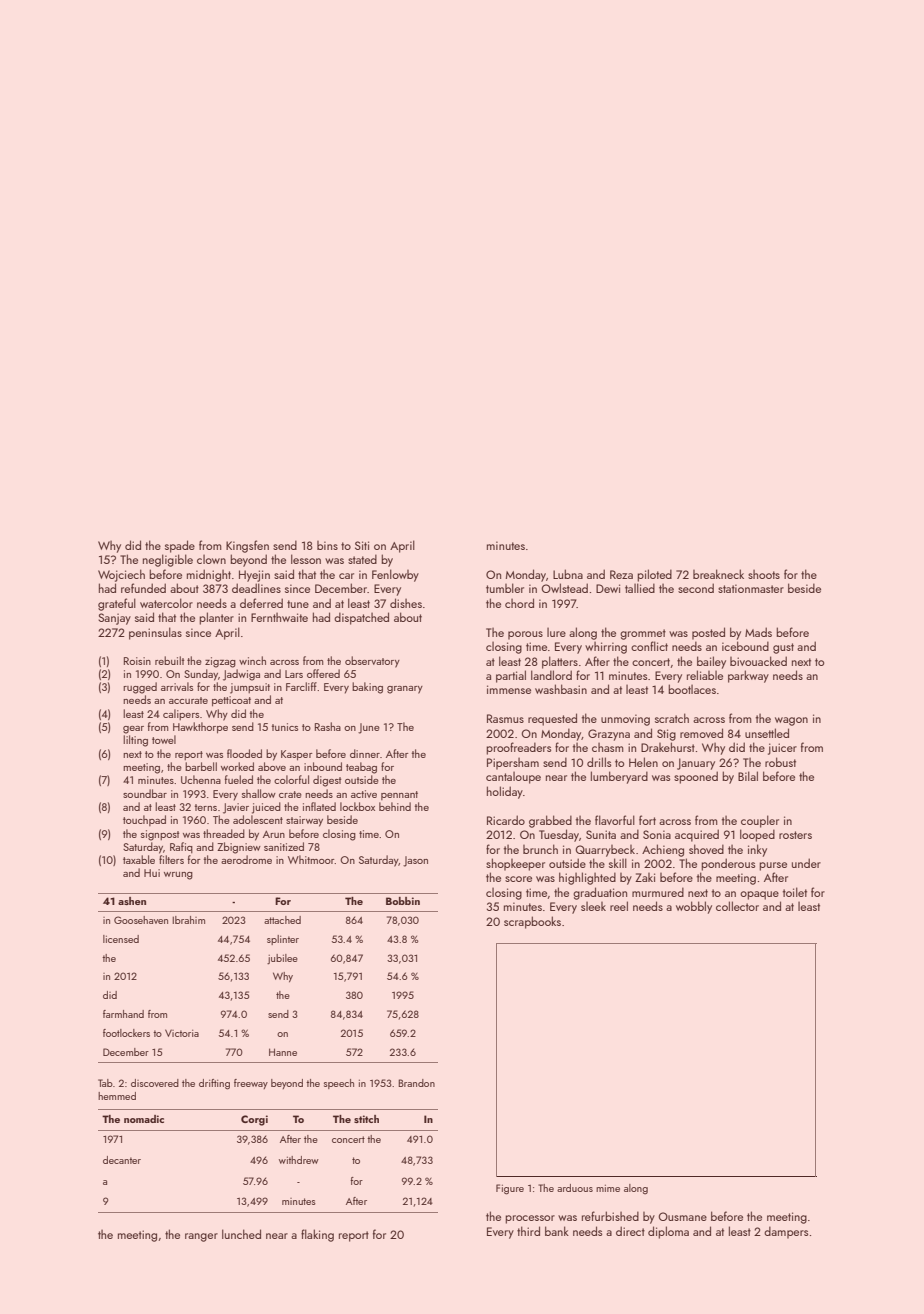 The width and height of the image is (924, 1314). Describe the element at coordinates (241, 1234) in the image. I see `lunched` at that location.
